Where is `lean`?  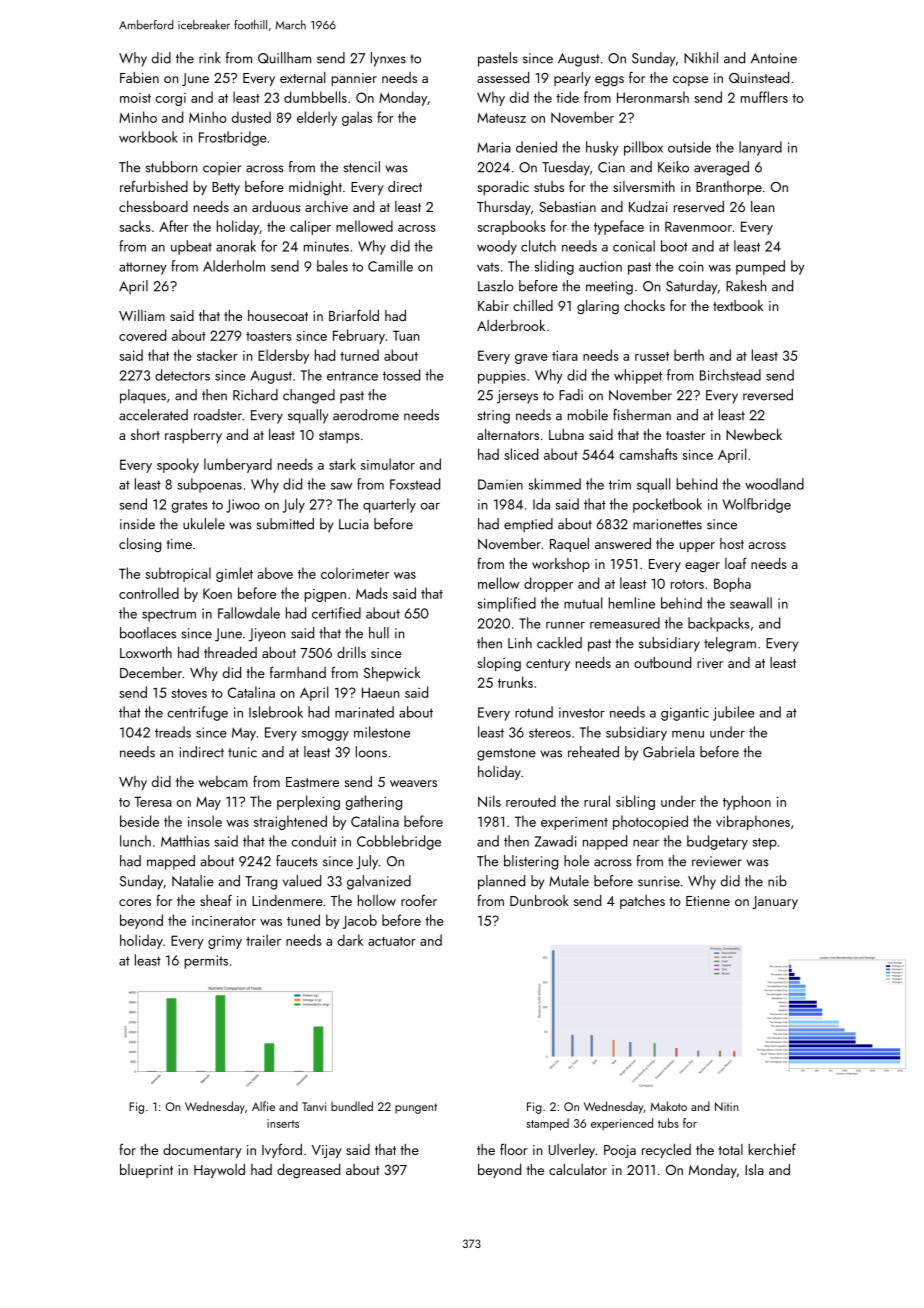 lean is located at coordinates (762, 206).
